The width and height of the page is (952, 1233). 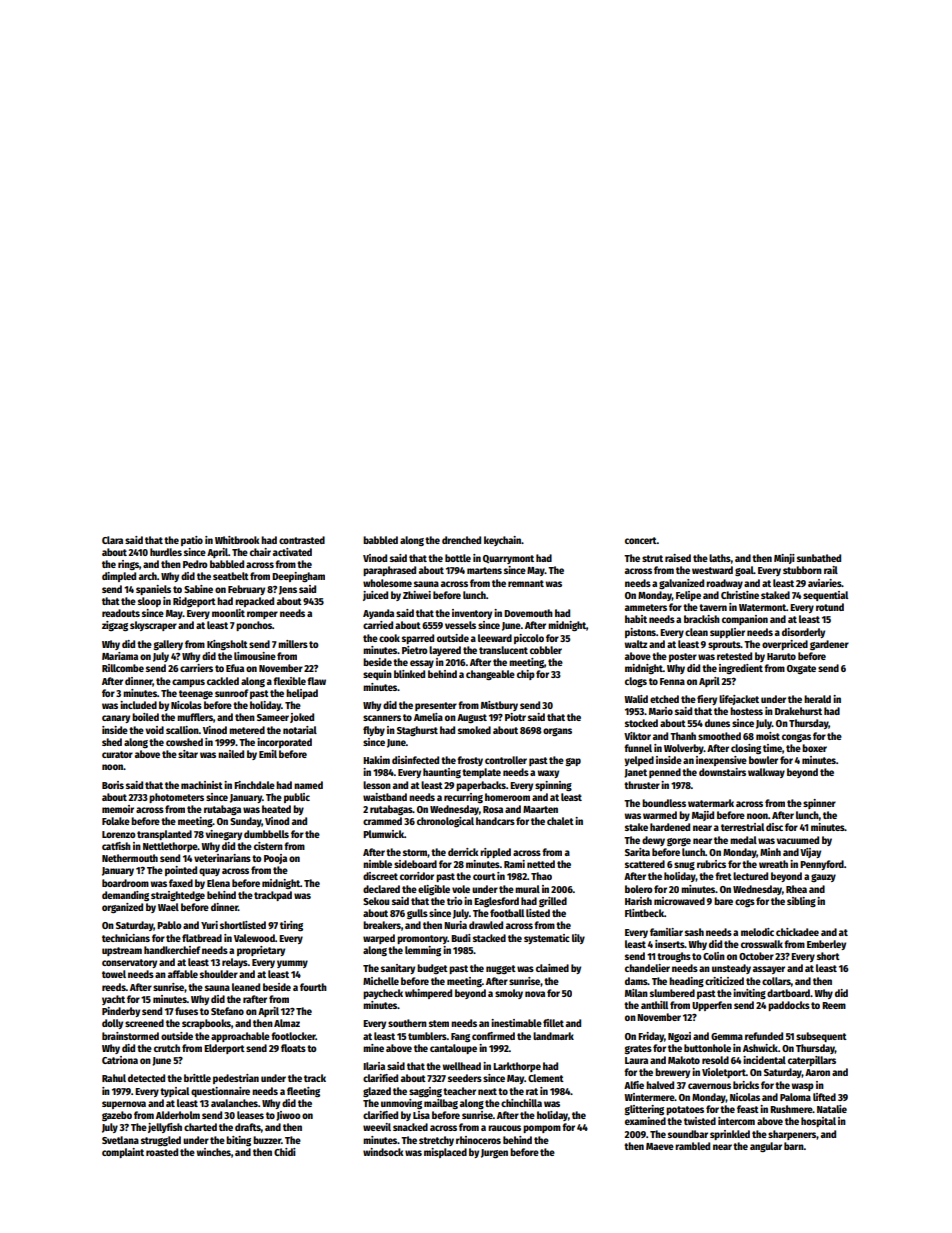 What do you see at coordinates (119, 577) in the page?
I see `dimpled` at bounding box center [119, 577].
